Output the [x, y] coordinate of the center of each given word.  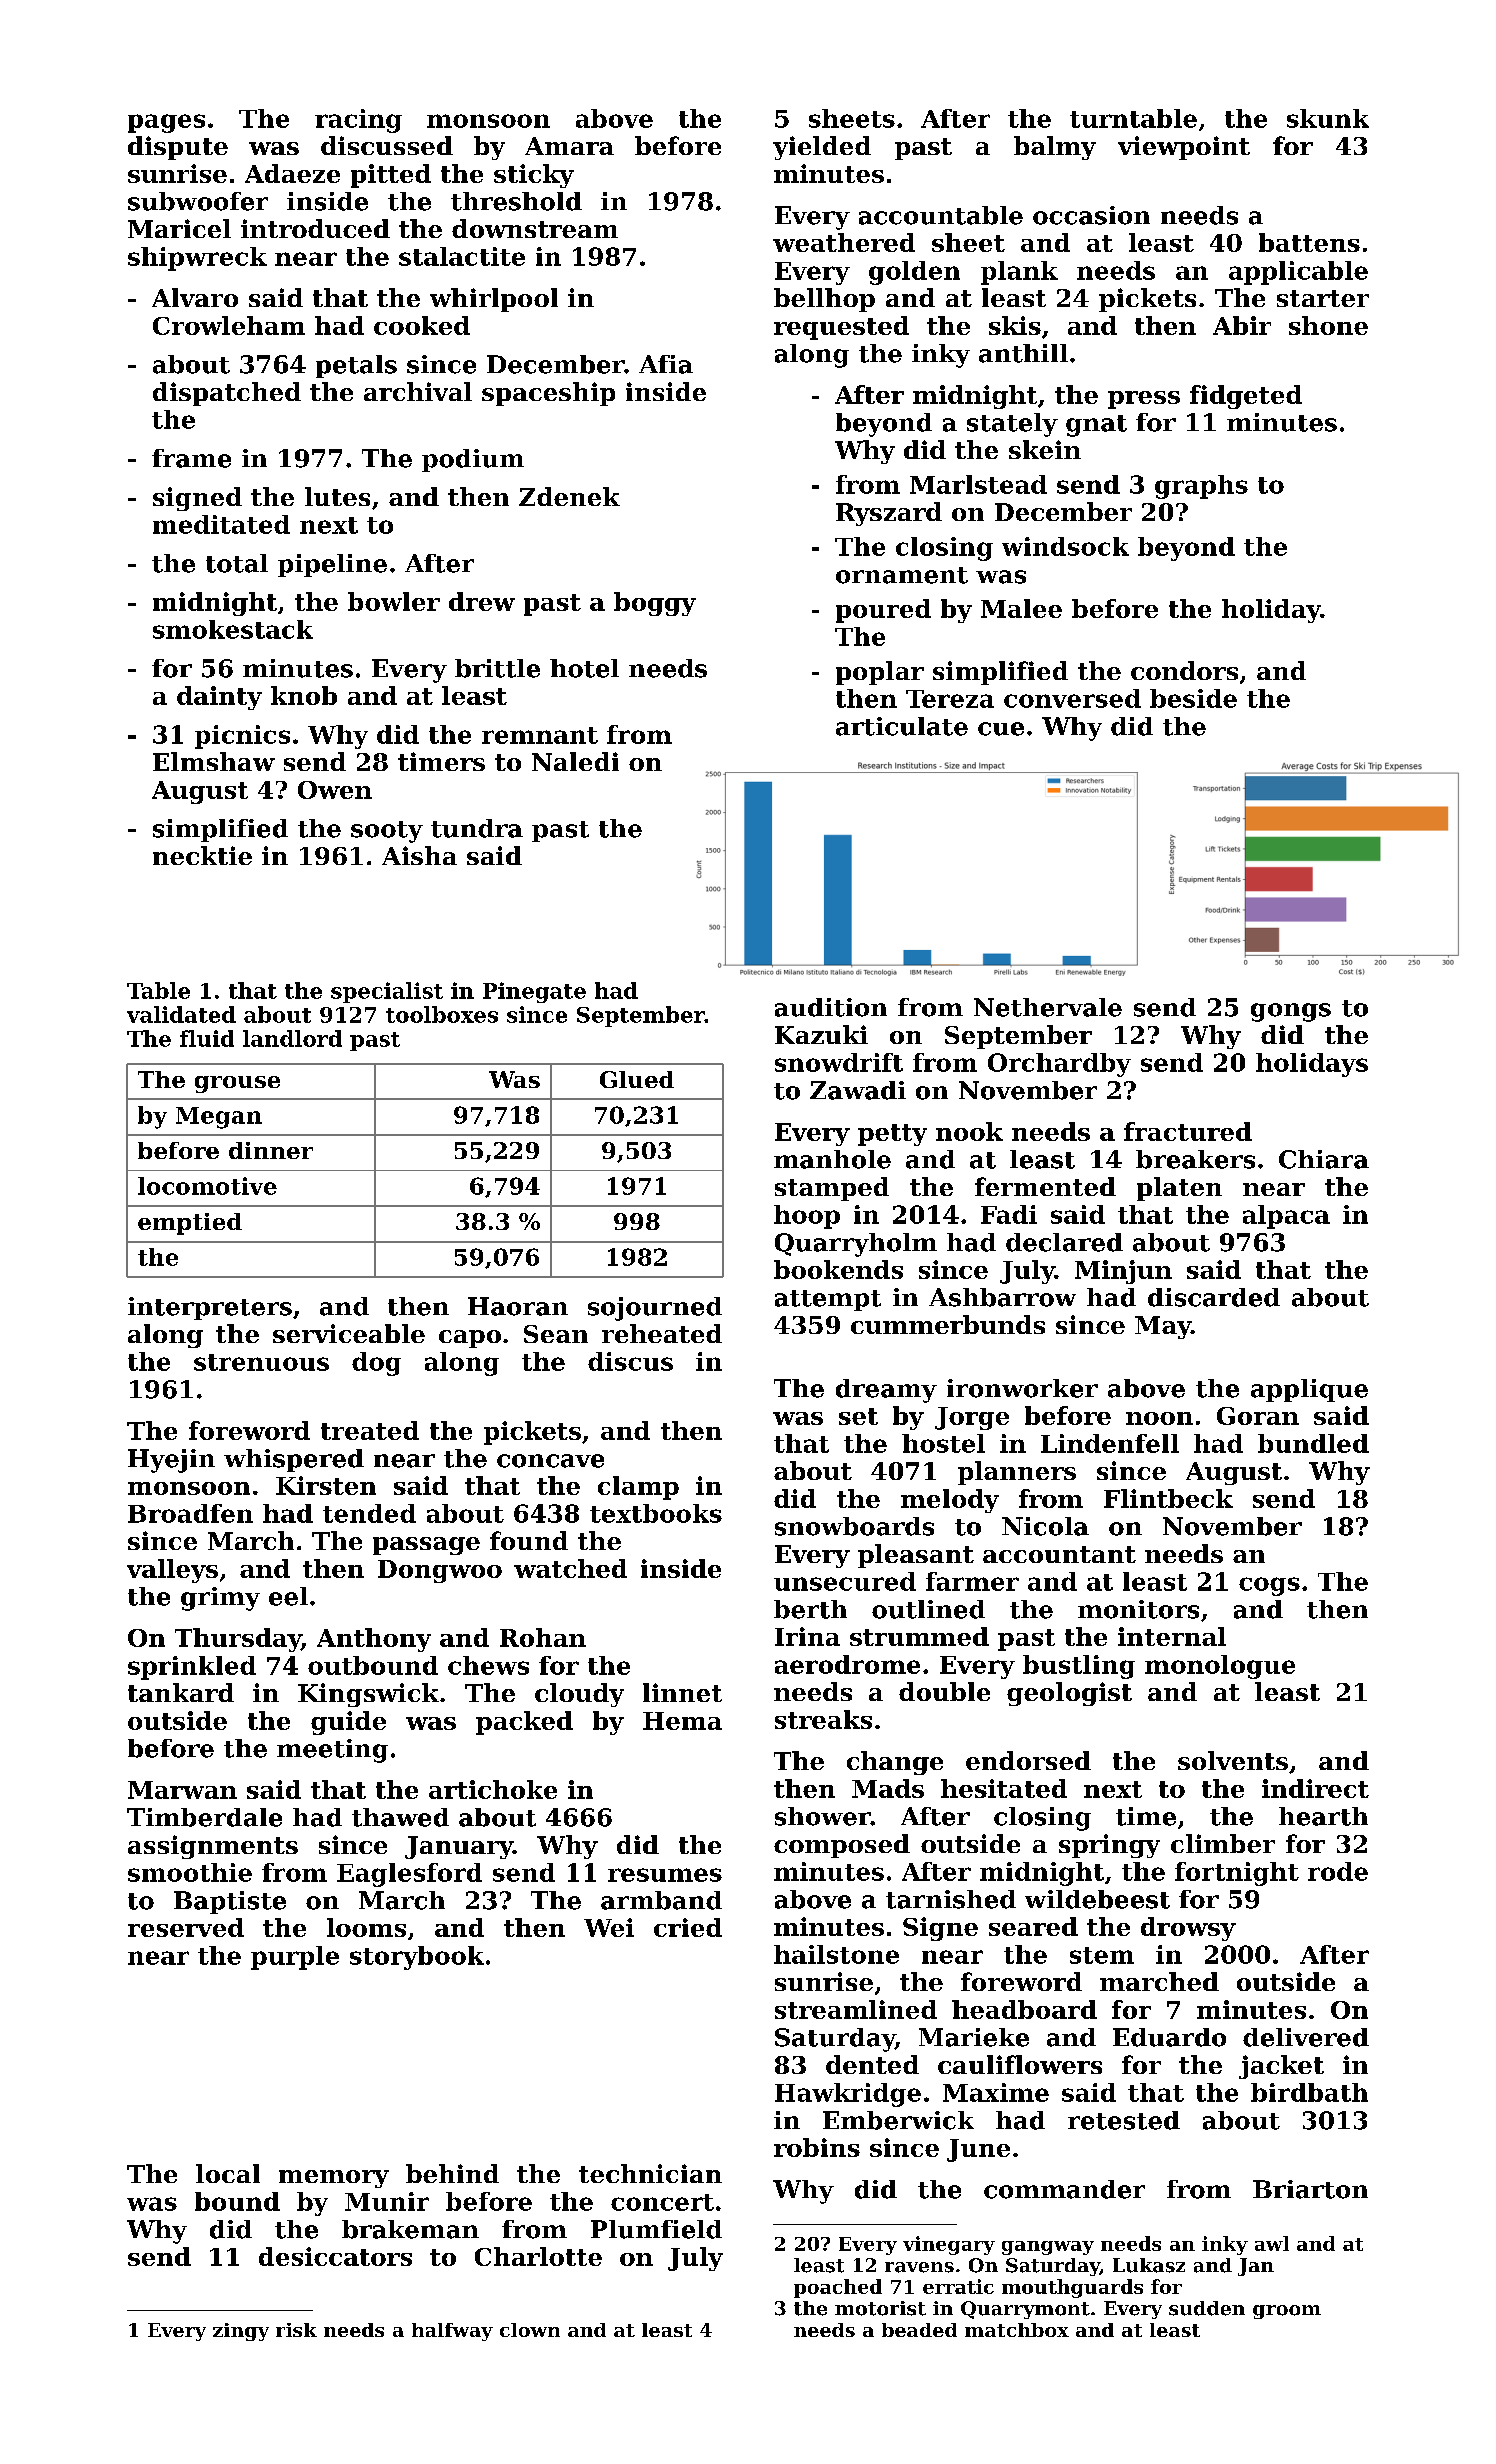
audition [831, 1007]
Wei [609, 1927]
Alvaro [195, 297]
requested [841, 328]
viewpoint [1184, 148]
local [228, 2173]
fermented [1045, 1186]
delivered [1306, 2037]
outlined [928, 1609]
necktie [202, 855]
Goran [1258, 1416]
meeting [332, 1751]
